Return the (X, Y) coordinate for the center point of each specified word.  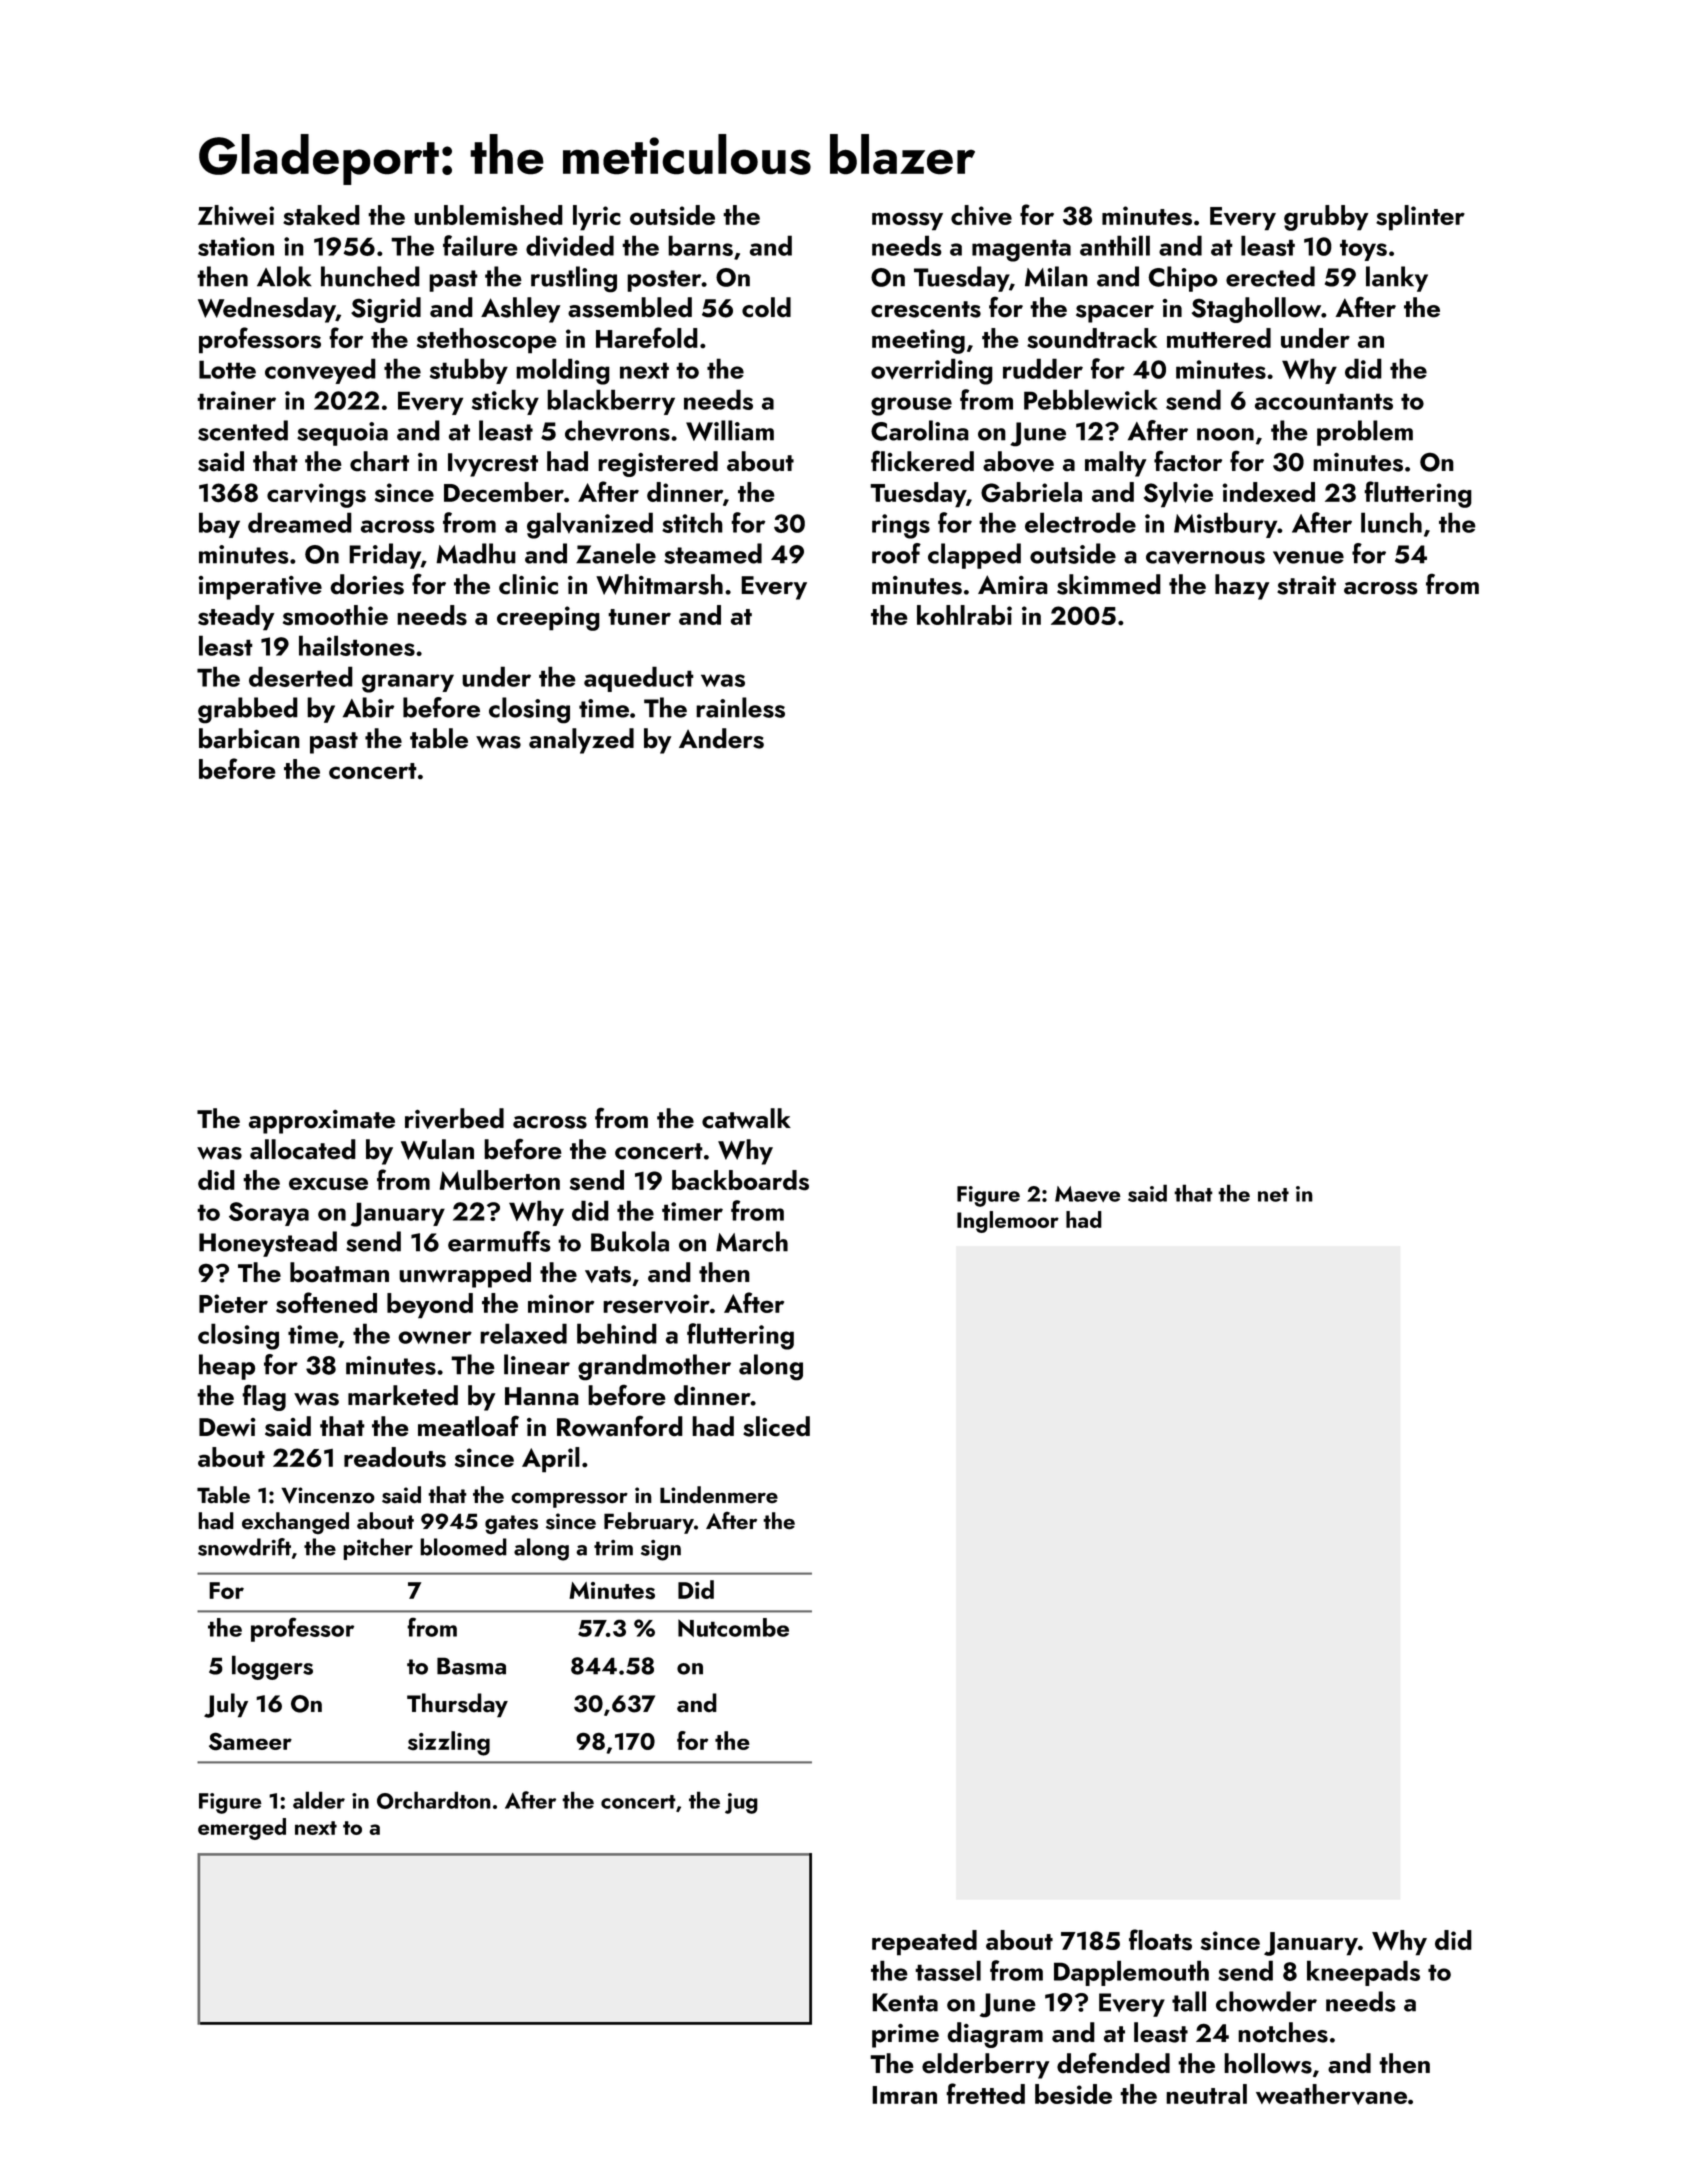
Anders (721, 738)
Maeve (1088, 1194)
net (1273, 1195)
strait (1306, 585)
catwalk (746, 1118)
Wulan (437, 1149)
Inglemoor (1008, 1222)
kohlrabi (964, 615)
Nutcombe (733, 1627)
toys (1363, 250)
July (226, 1705)
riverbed (454, 1118)
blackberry (611, 402)
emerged (242, 1829)
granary (408, 683)
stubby (469, 371)
